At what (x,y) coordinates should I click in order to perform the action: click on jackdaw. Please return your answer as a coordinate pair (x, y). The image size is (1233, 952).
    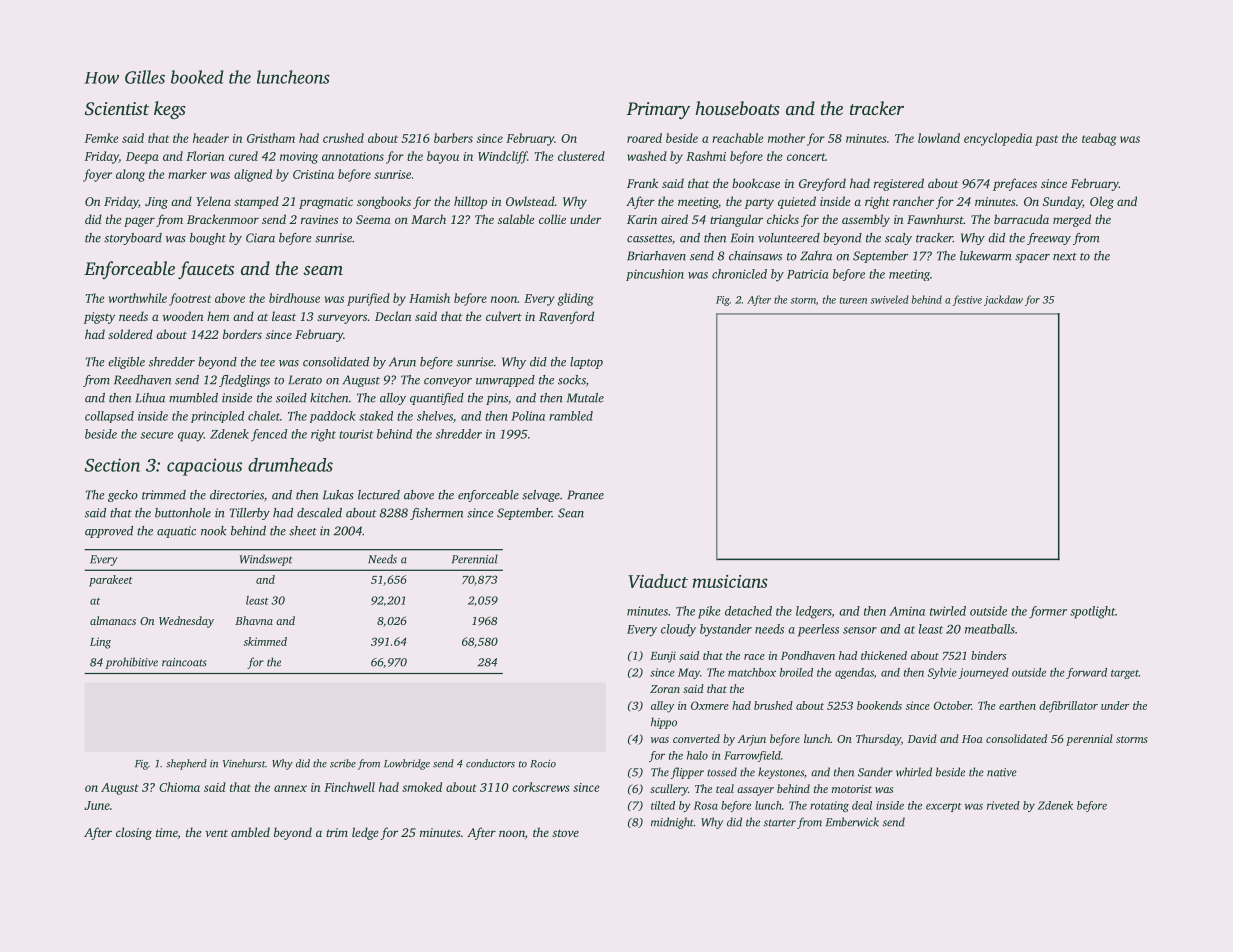
    Looking at the image, I should click on (1003, 300).
